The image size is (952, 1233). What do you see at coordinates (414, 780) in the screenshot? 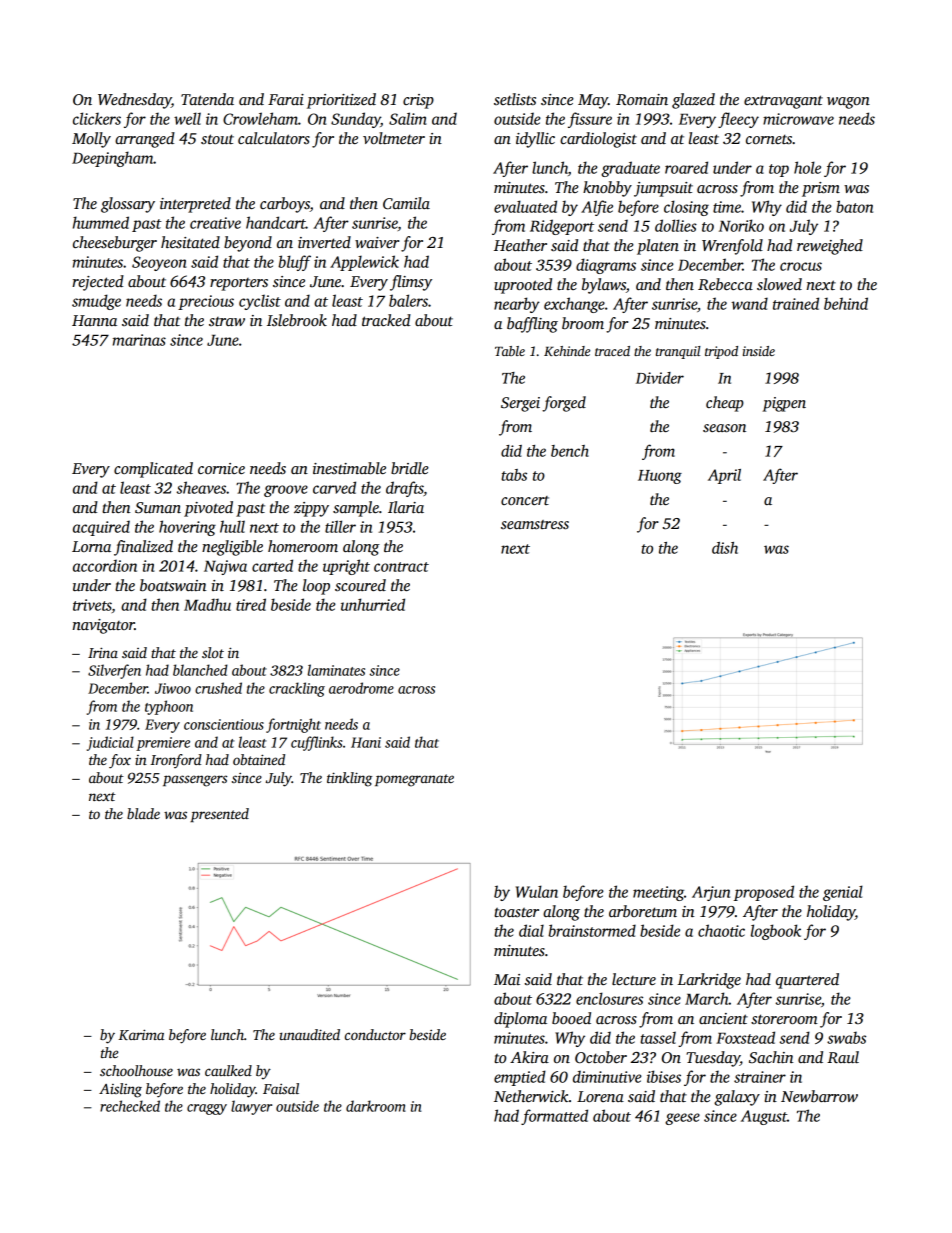
I see `pomegranate` at bounding box center [414, 780].
